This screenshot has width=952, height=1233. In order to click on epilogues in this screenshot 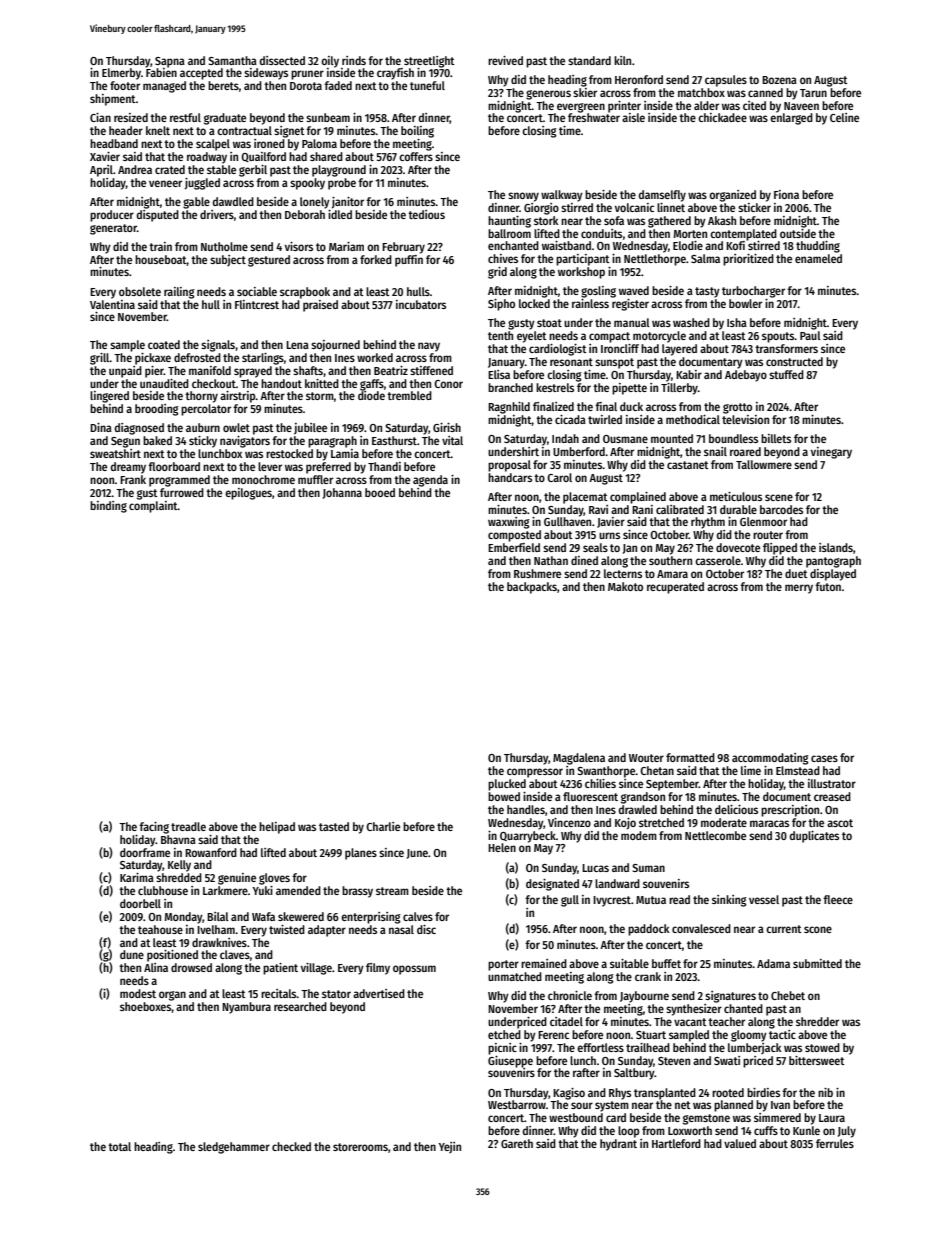, I will do `click(248, 494)`.
